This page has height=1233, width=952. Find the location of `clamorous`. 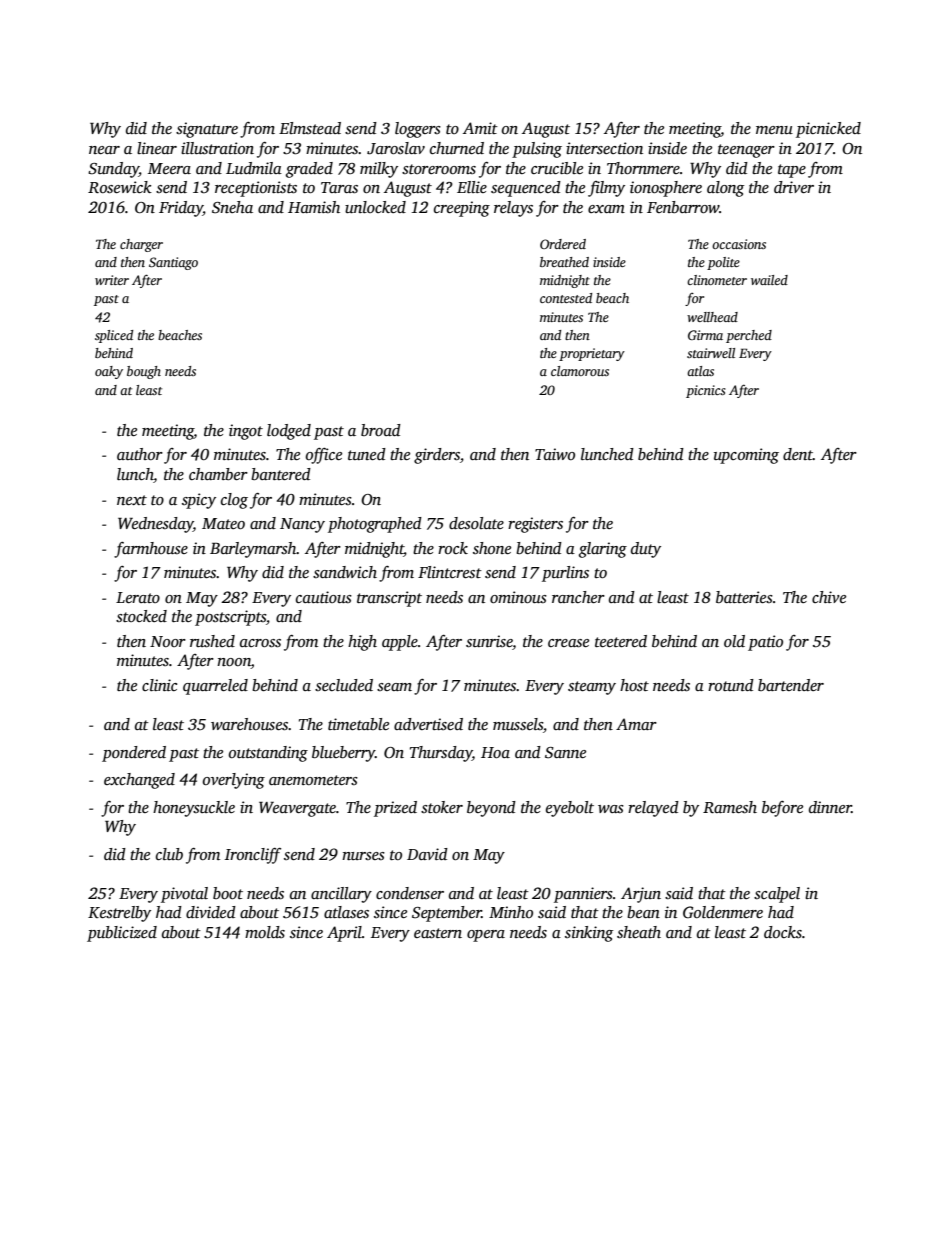

clamorous is located at coordinates (580, 371).
